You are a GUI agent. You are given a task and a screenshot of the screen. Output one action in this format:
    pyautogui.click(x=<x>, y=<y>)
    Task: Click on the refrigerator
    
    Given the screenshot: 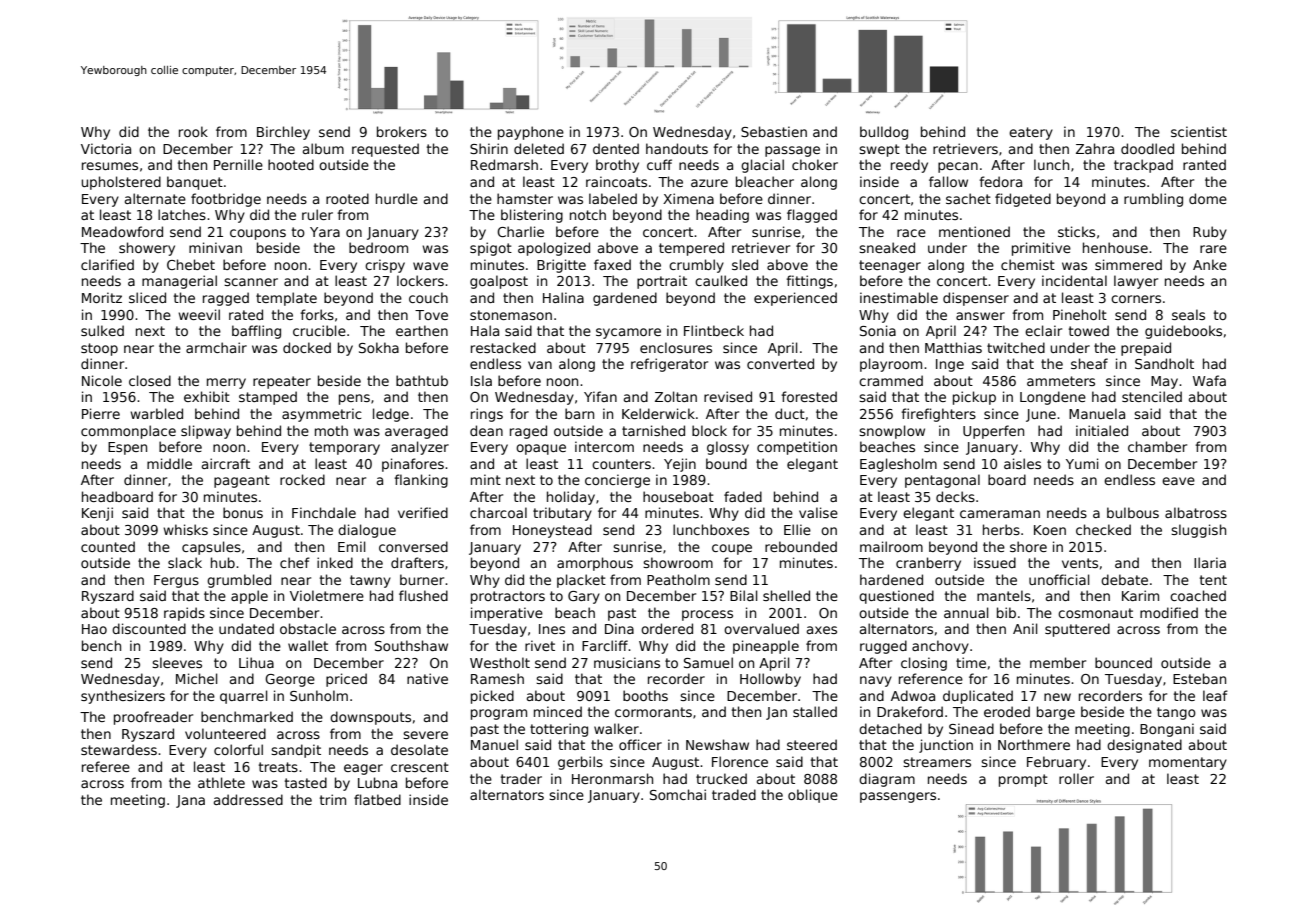 What is the action you would take?
    pyautogui.click(x=669, y=365)
